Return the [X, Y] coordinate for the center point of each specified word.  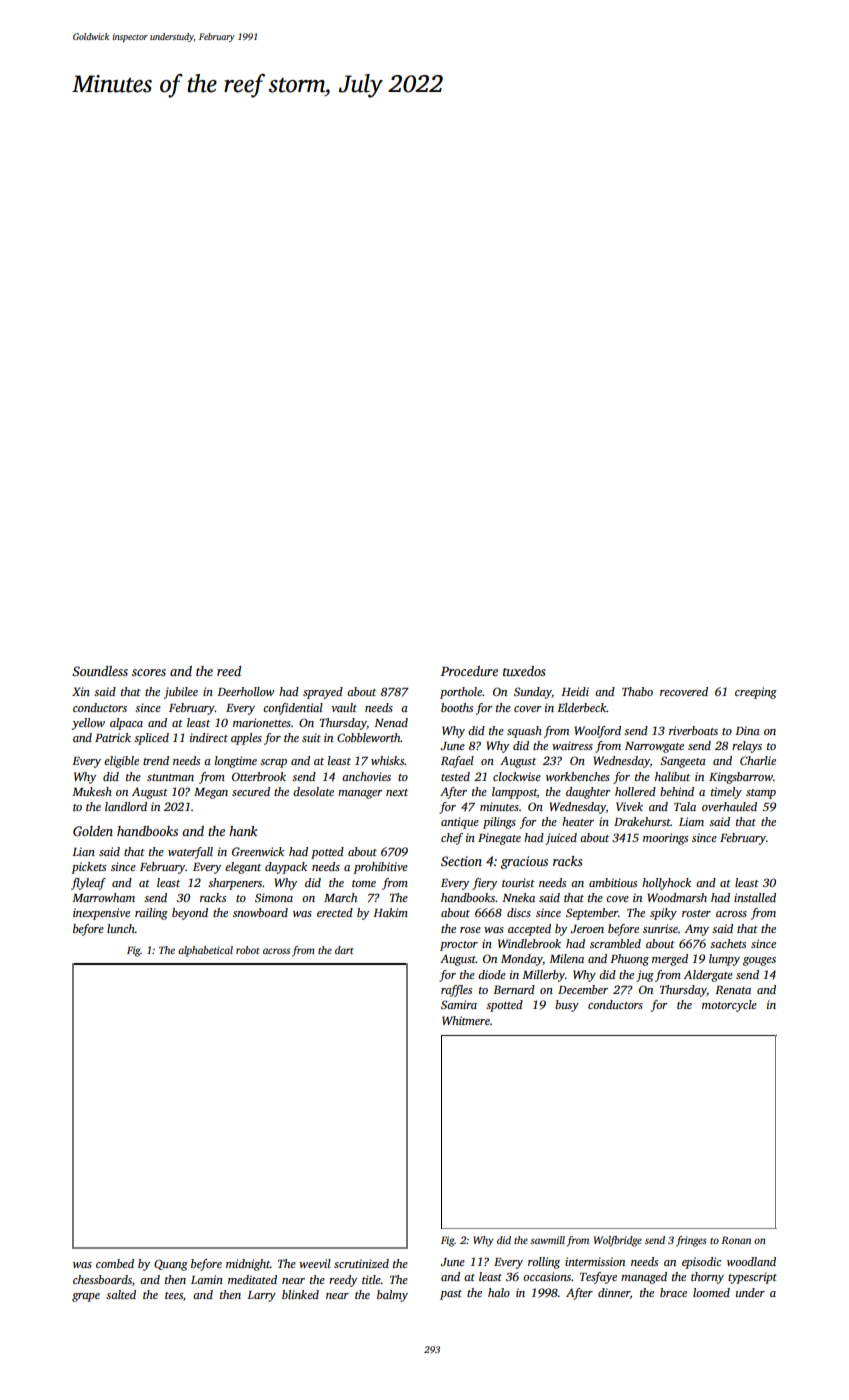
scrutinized [361, 1263]
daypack [286, 868]
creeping [756, 693]
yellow [88, 724]
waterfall [190, 853]
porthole [461, 693]
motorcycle [729, 1006]
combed [115, 1263]
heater [578, 821]
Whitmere [466, 1020]
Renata [733, 990]
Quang [171, 1265]
